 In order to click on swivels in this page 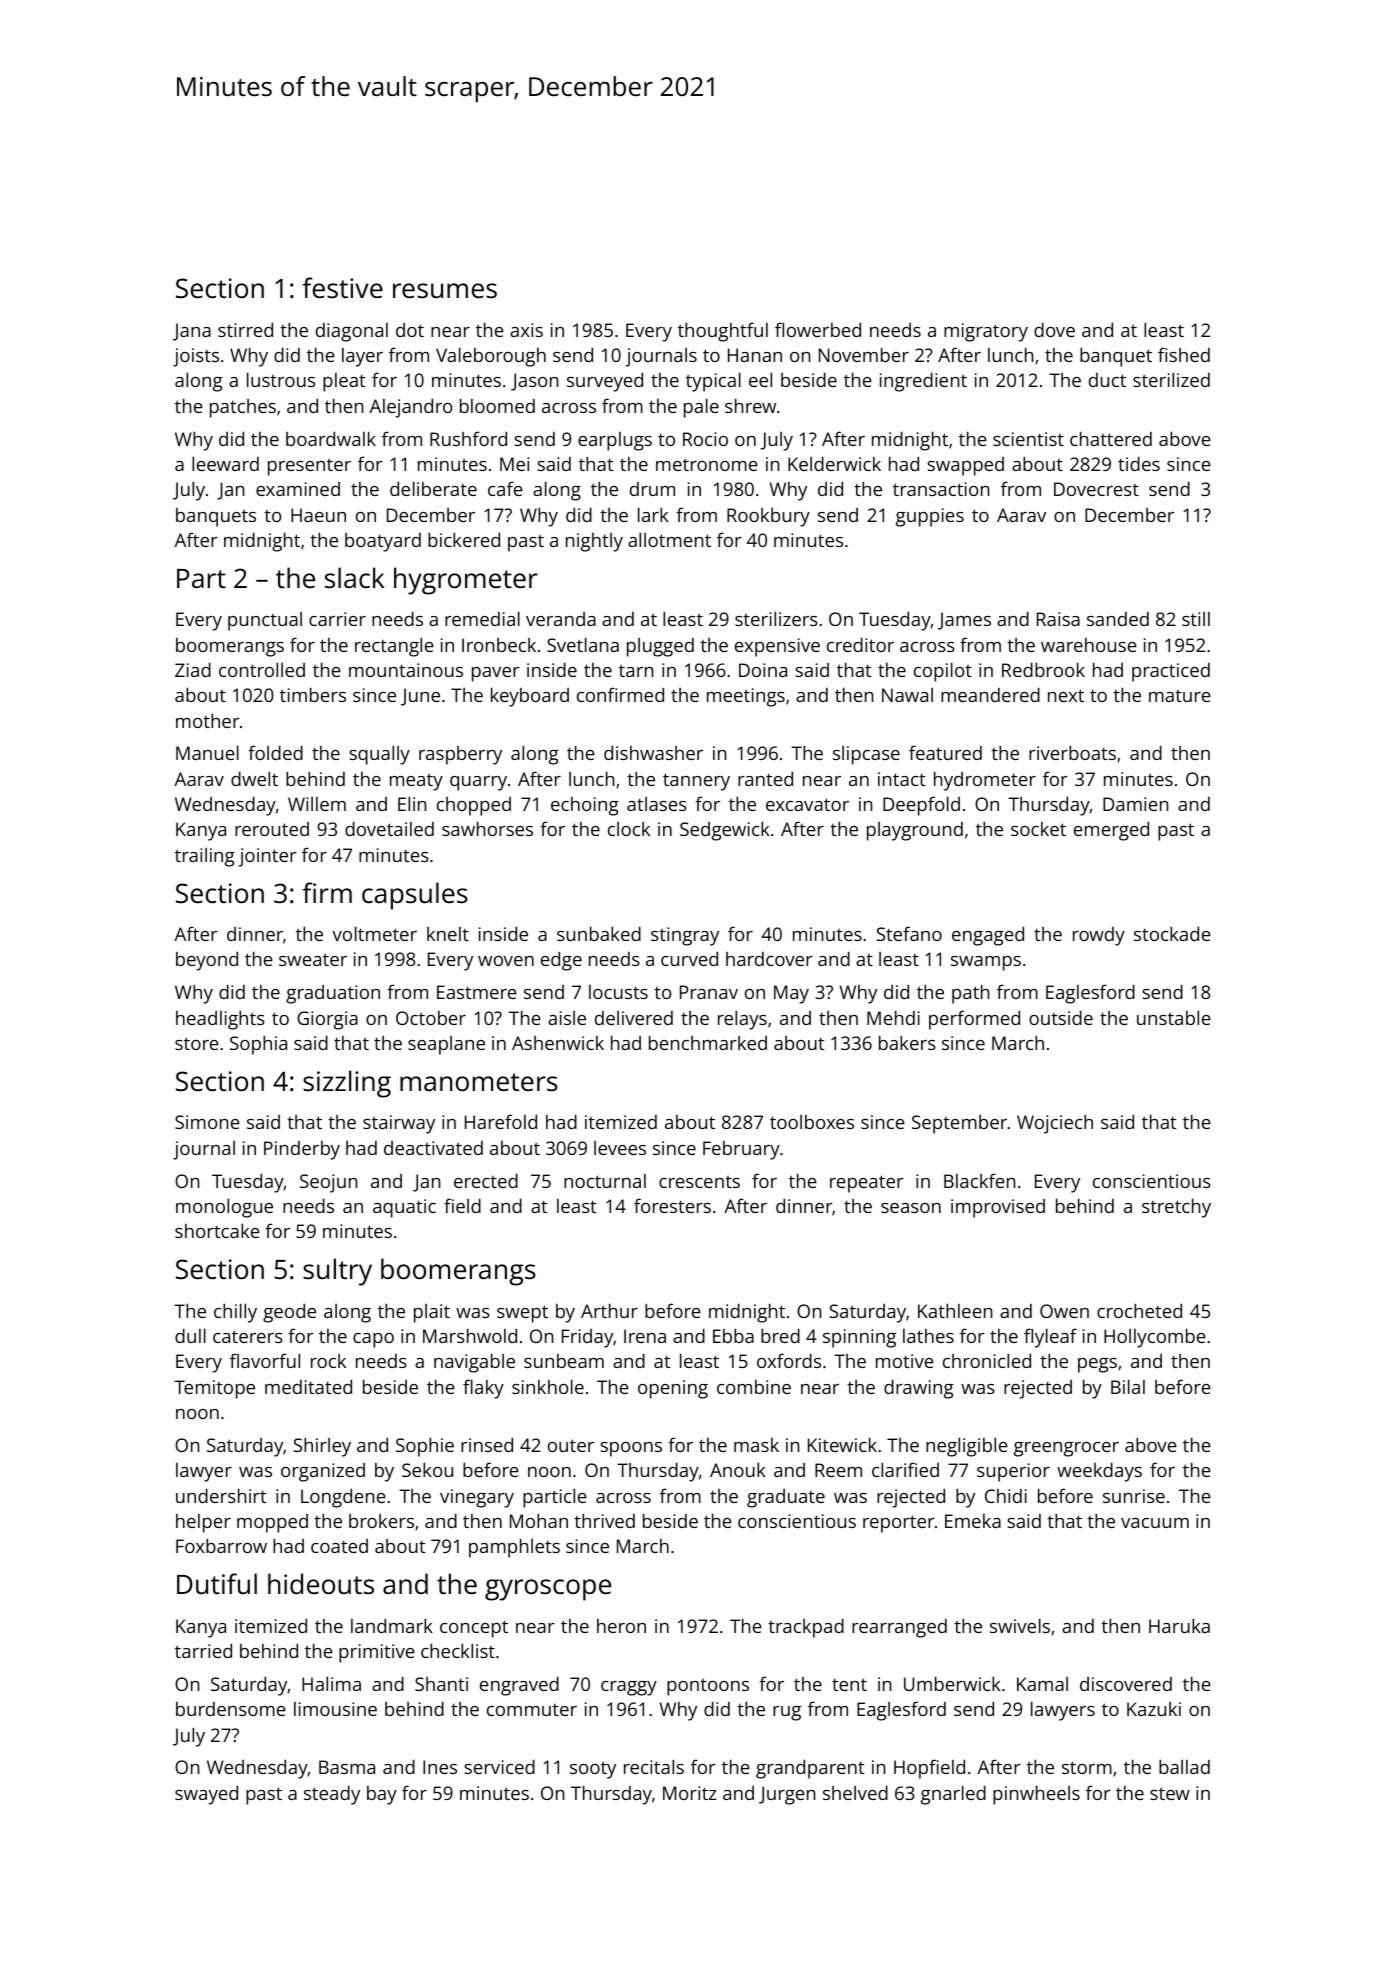, I will do `click(1020, 1625)`.
